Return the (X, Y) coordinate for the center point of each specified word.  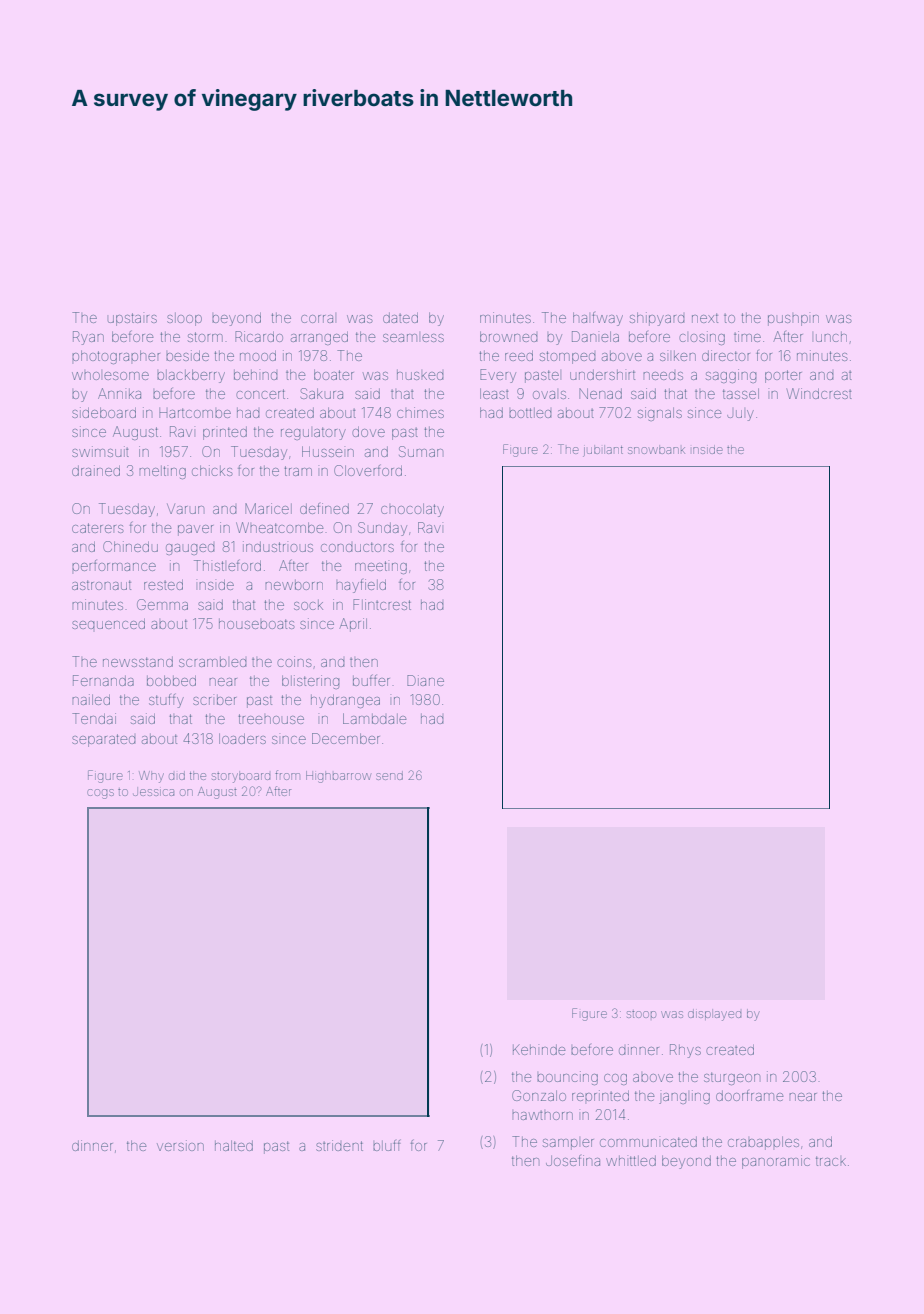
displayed (714, 1015)
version (180, 1145)
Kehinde (539, 1050)
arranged (319, 338)
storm (205, 337)
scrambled (213, 662)
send (389, 775)
